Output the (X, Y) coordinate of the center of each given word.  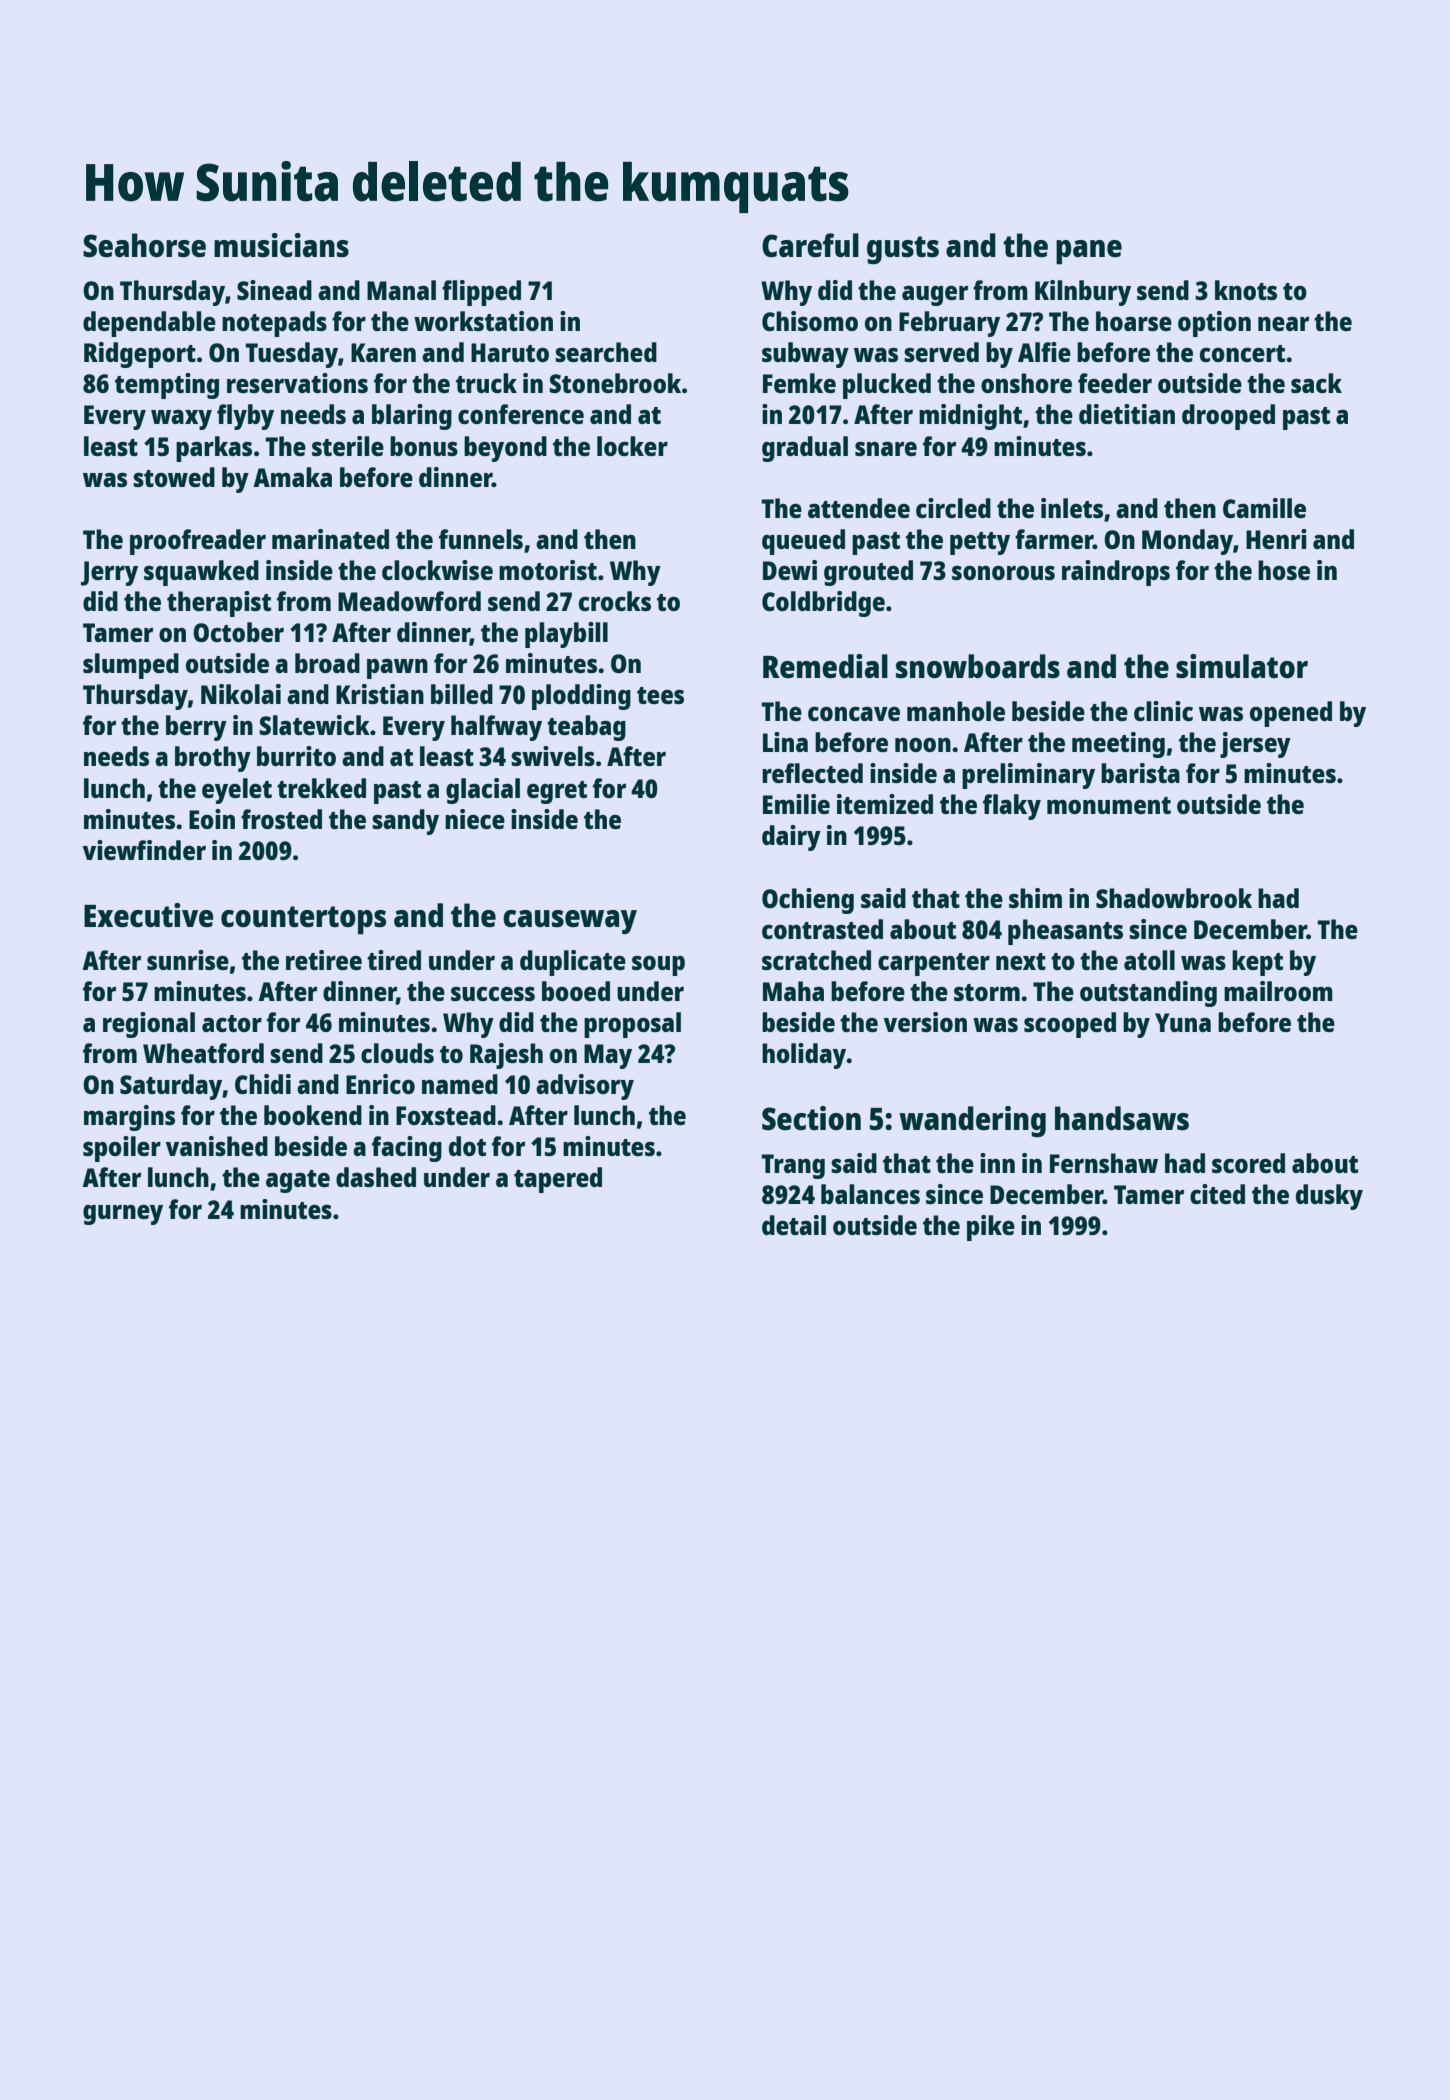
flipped (481, 293)
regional (149, 1025)
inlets (1072, 508)
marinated (330, 539)
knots (1246, 290)
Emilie (796, 804)
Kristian (380, 694)
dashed (376, 1177)
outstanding (1148, 994)
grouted (868, 573)
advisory (585, 1087)
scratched (816, 960)
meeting (1118, 745)
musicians (281, 245)
